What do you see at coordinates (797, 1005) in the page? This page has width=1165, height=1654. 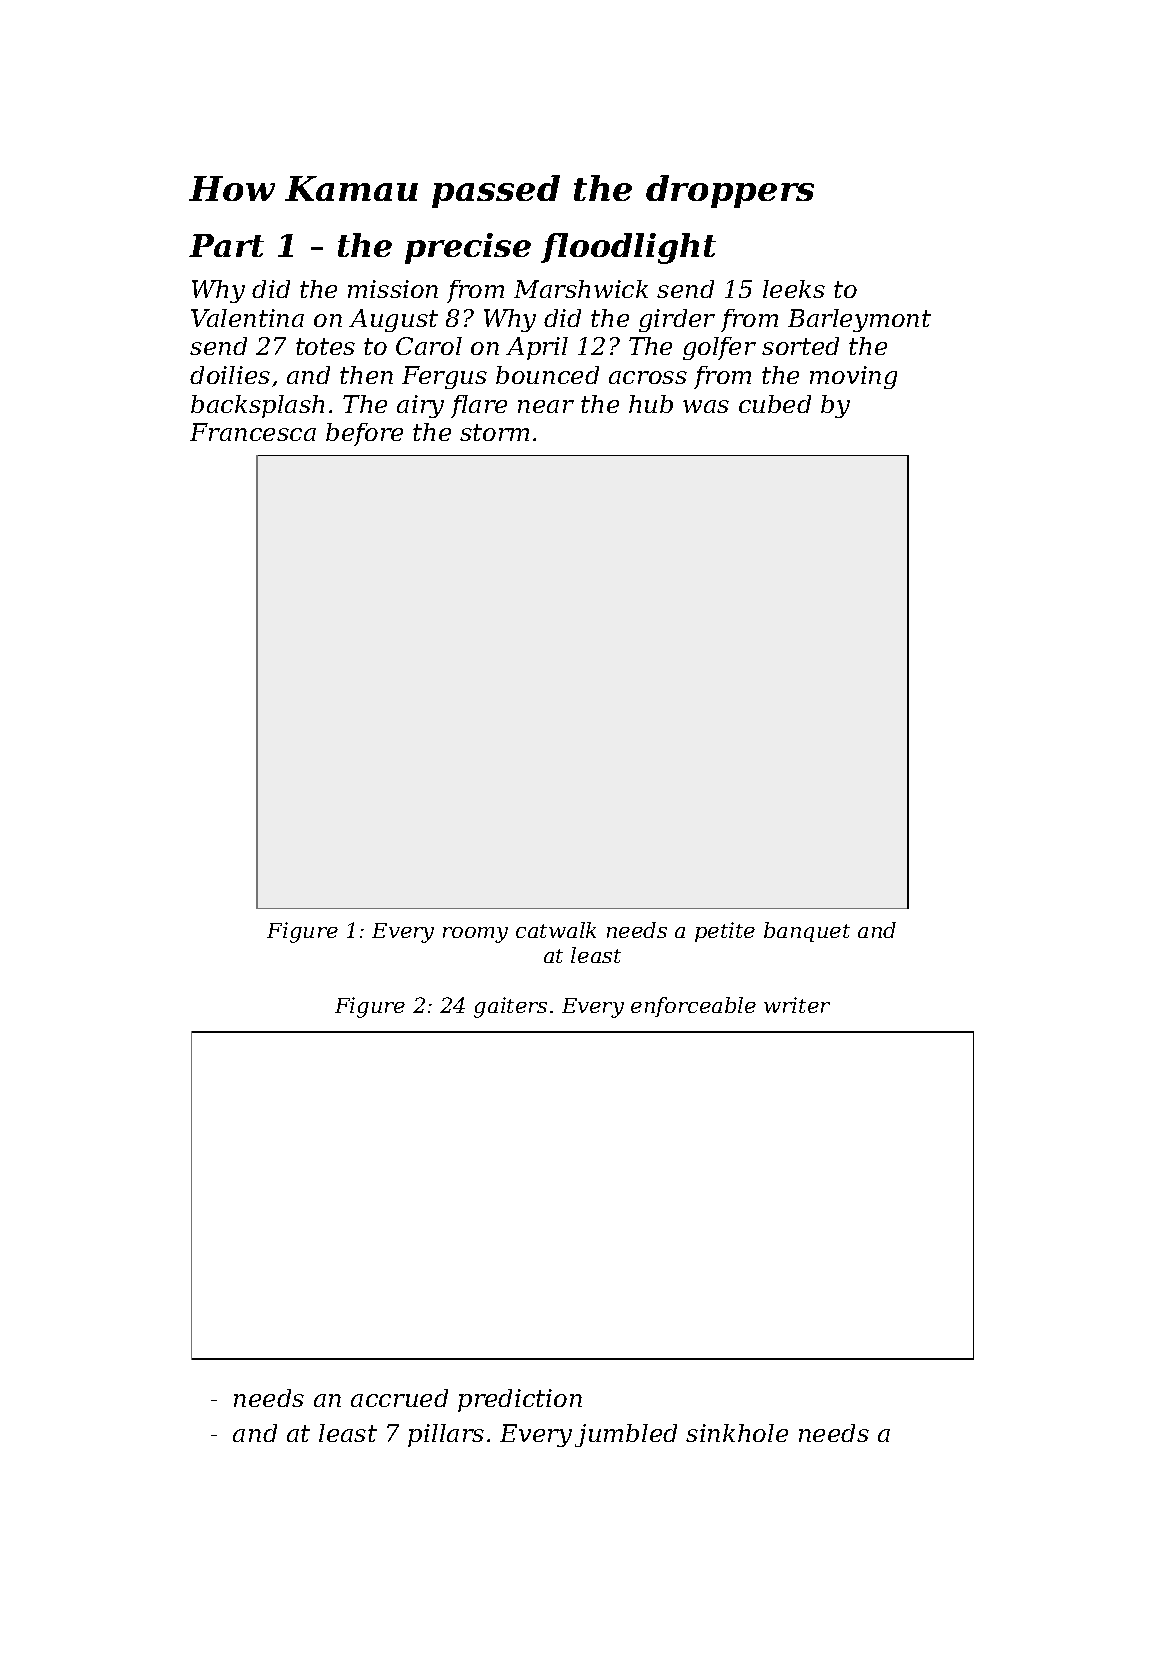 I see `writer` at bounding box center [797, 1005].
